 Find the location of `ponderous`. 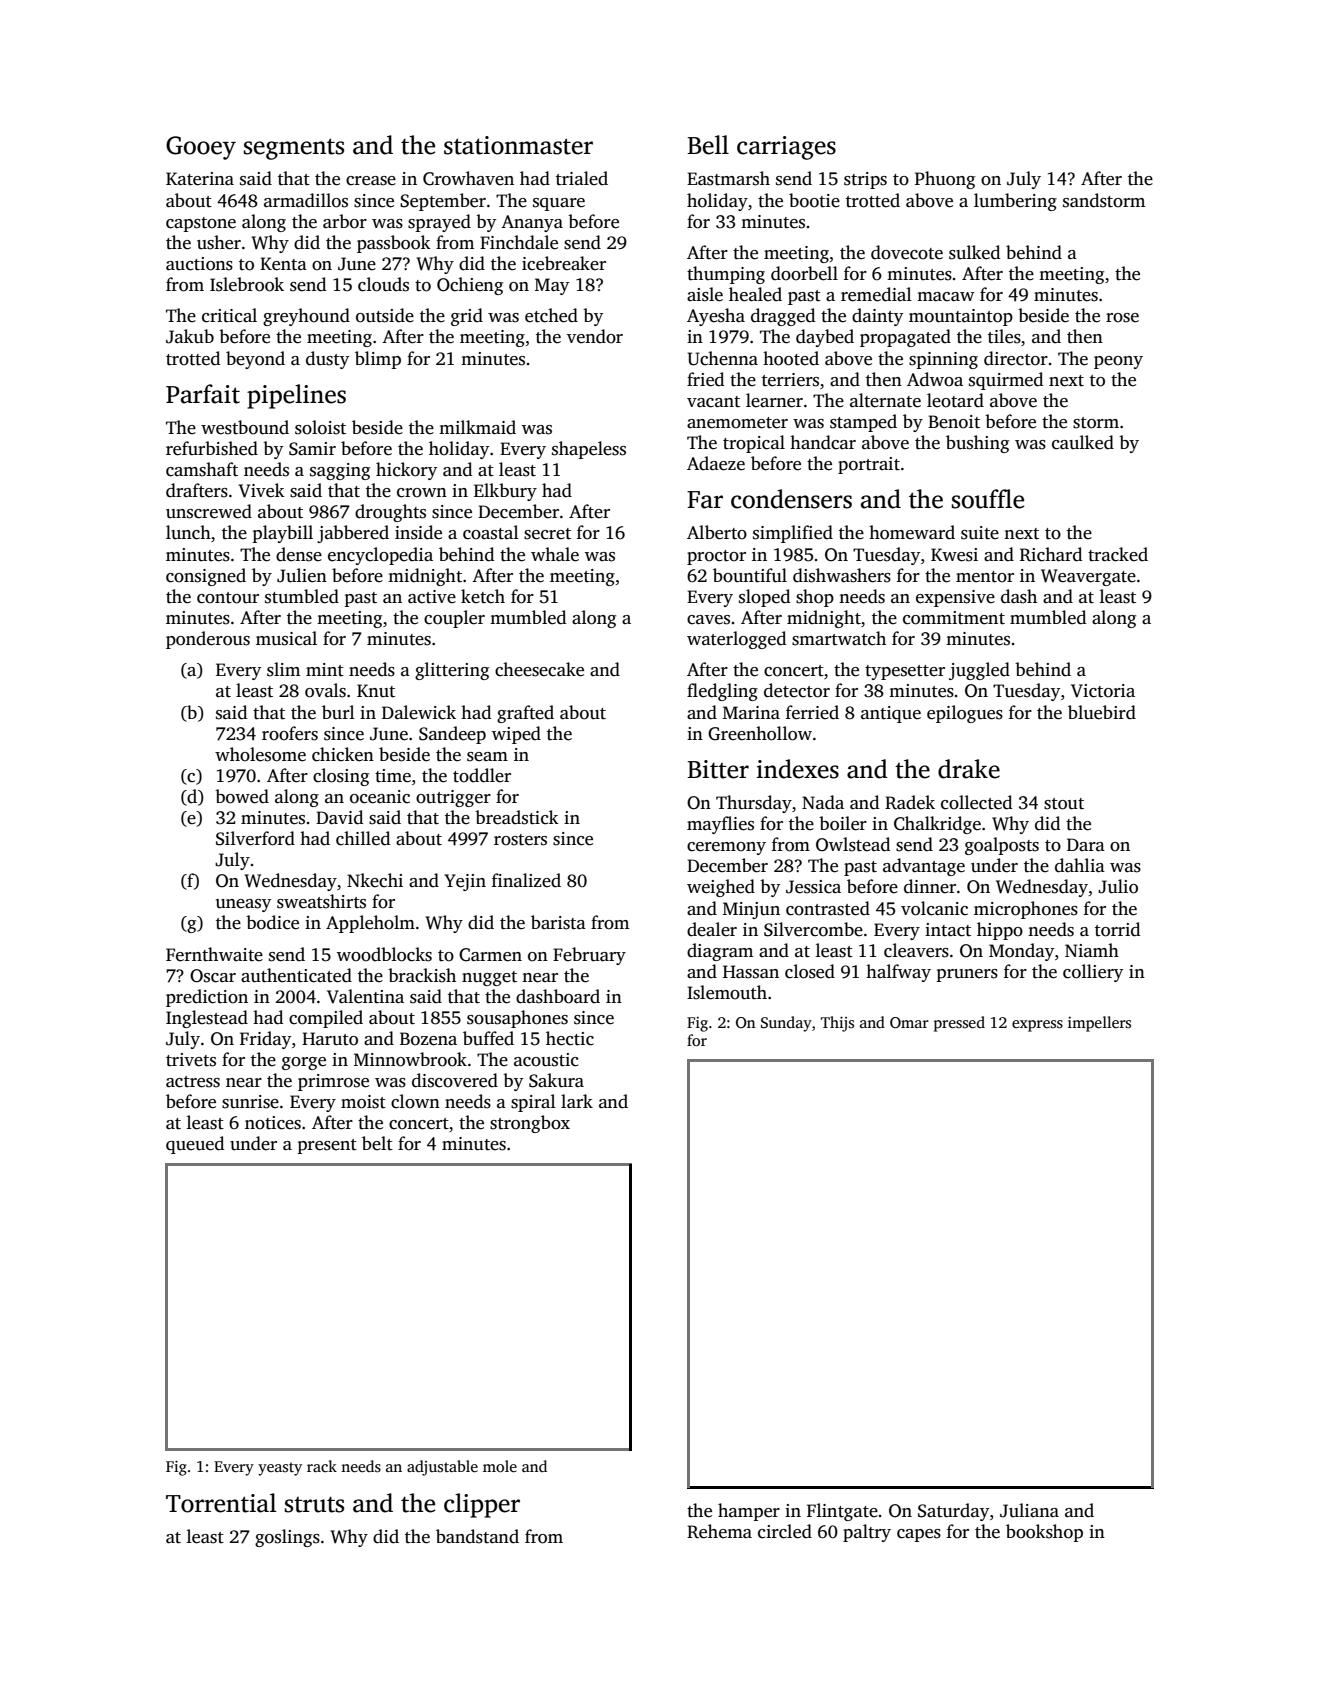

ponderous is located at coordinates (208, 640).
